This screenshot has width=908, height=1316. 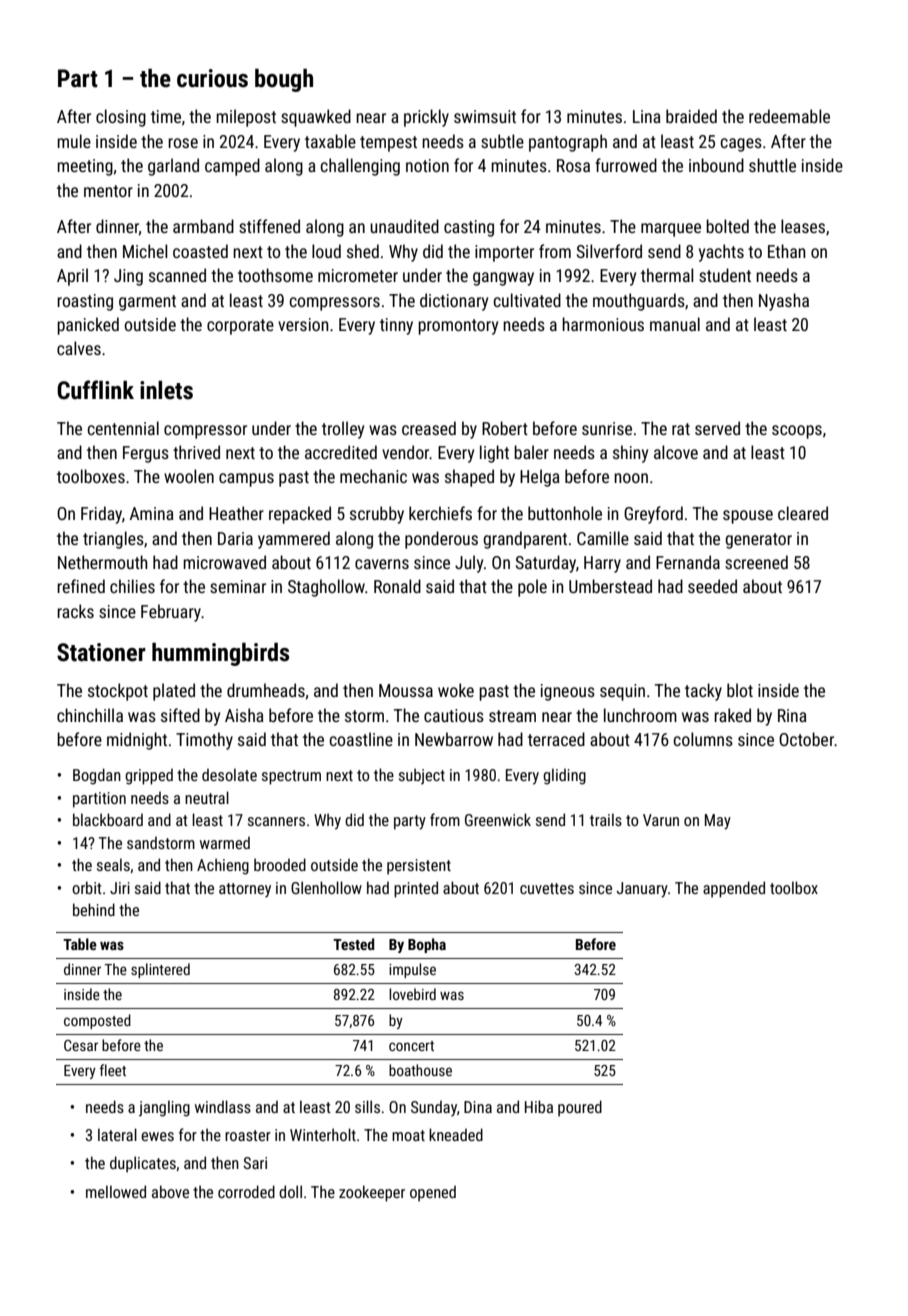 I want to click on redeemable, so click(x=789, y=116).
